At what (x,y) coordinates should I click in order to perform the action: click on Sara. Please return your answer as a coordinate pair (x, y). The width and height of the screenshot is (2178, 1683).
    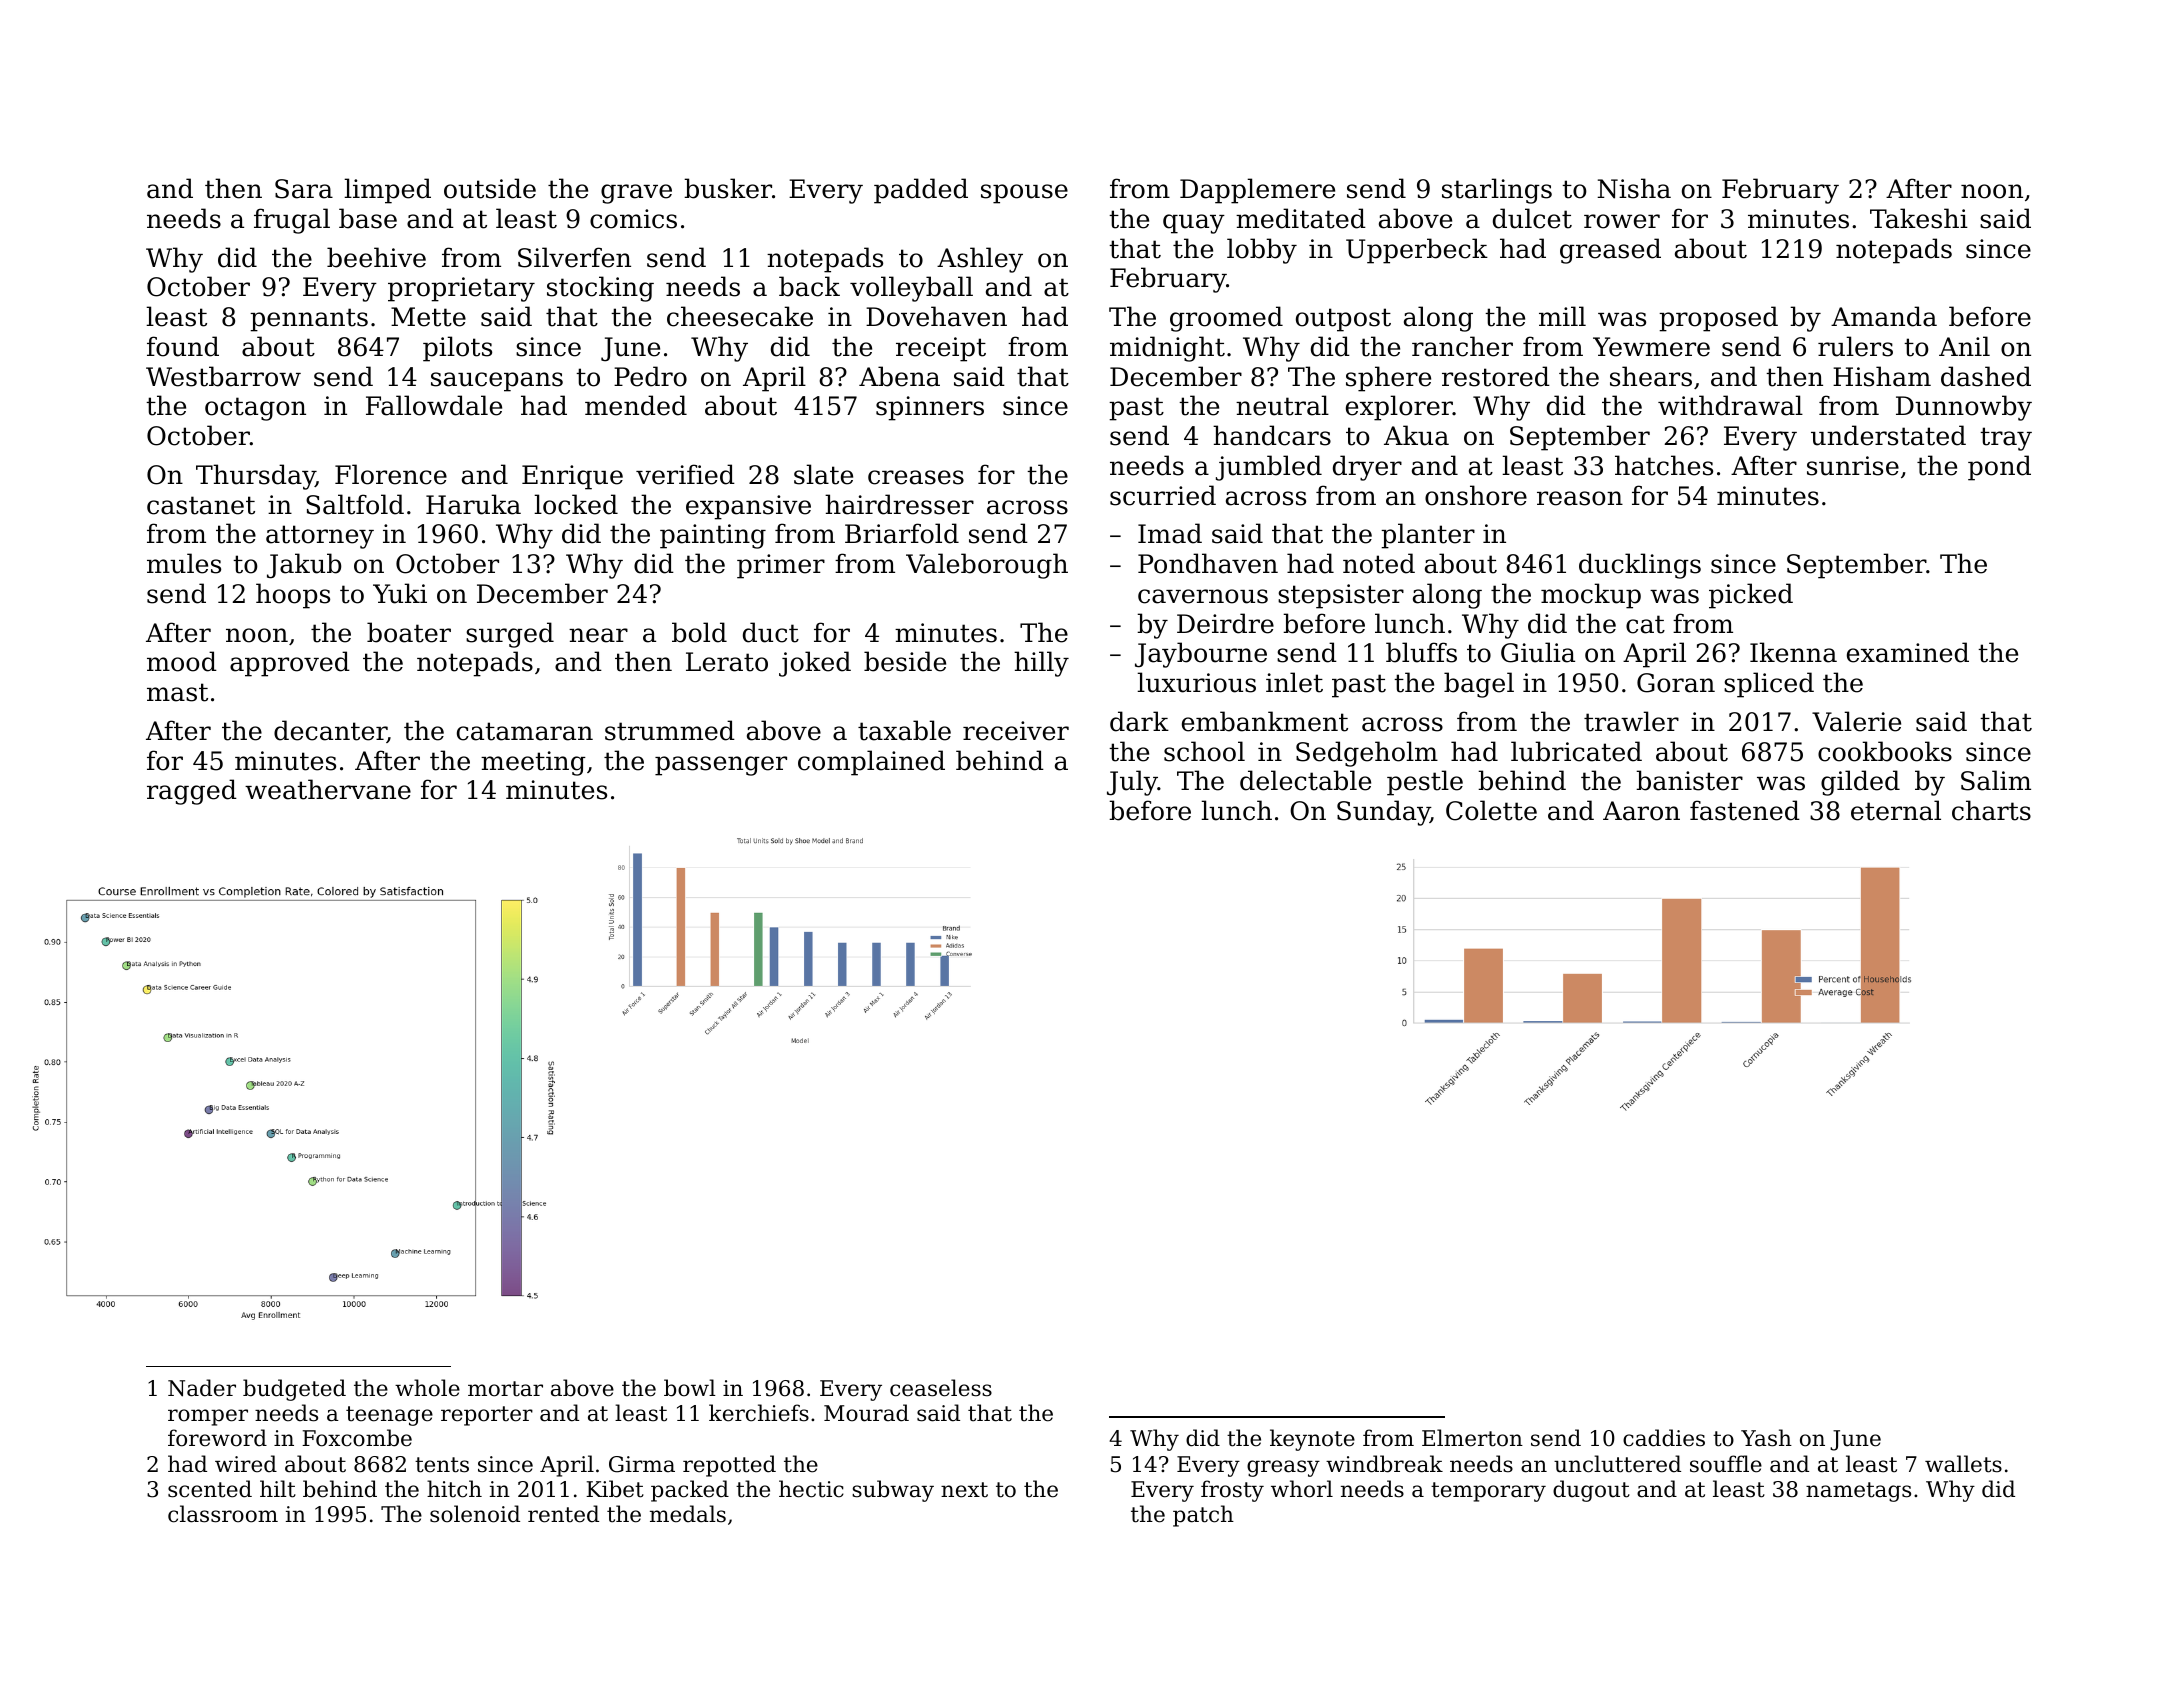
    Looking at the image, I should click on (304, 189).
